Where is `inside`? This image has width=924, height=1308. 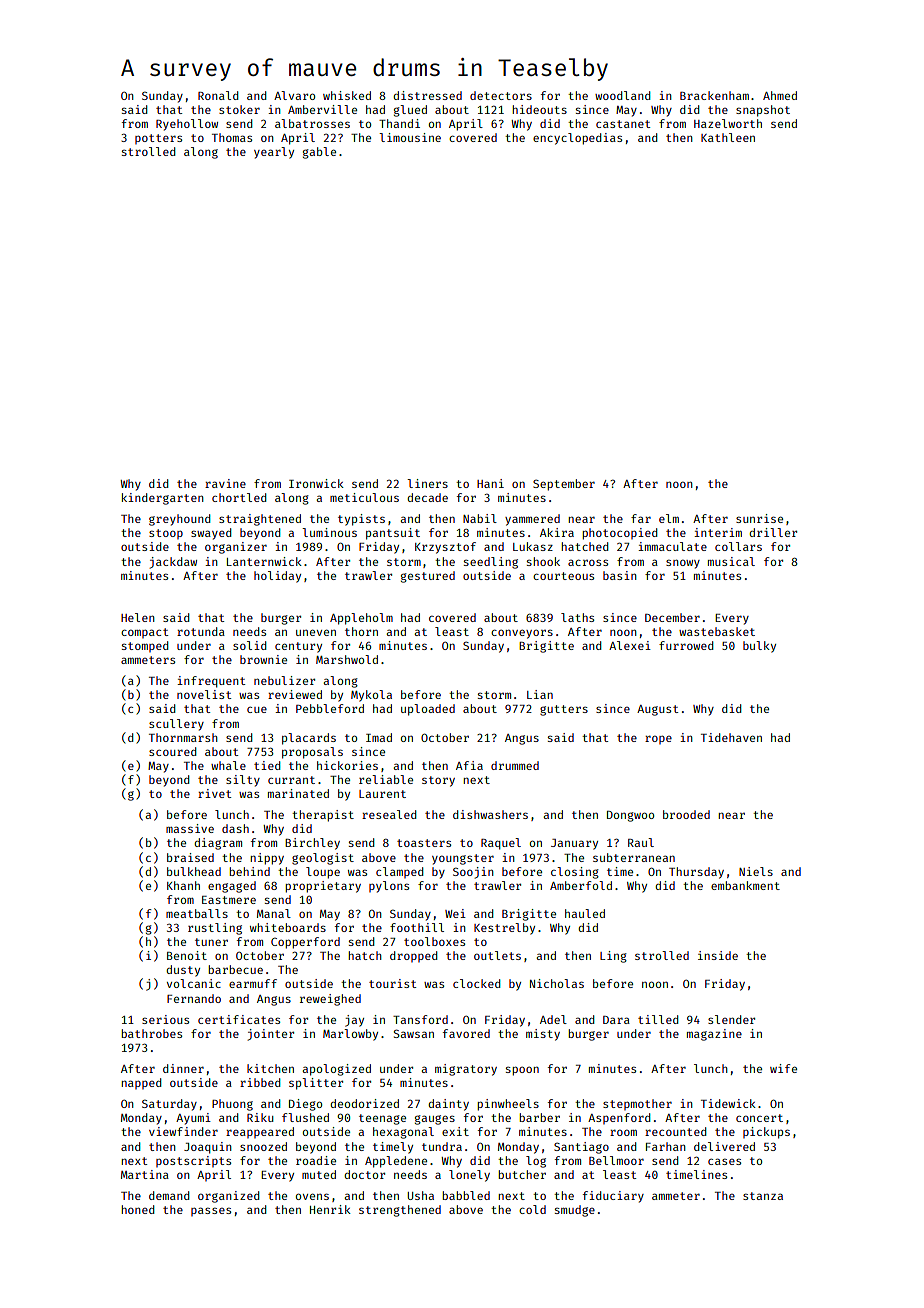 inside is located at coordinates (718, 955).
